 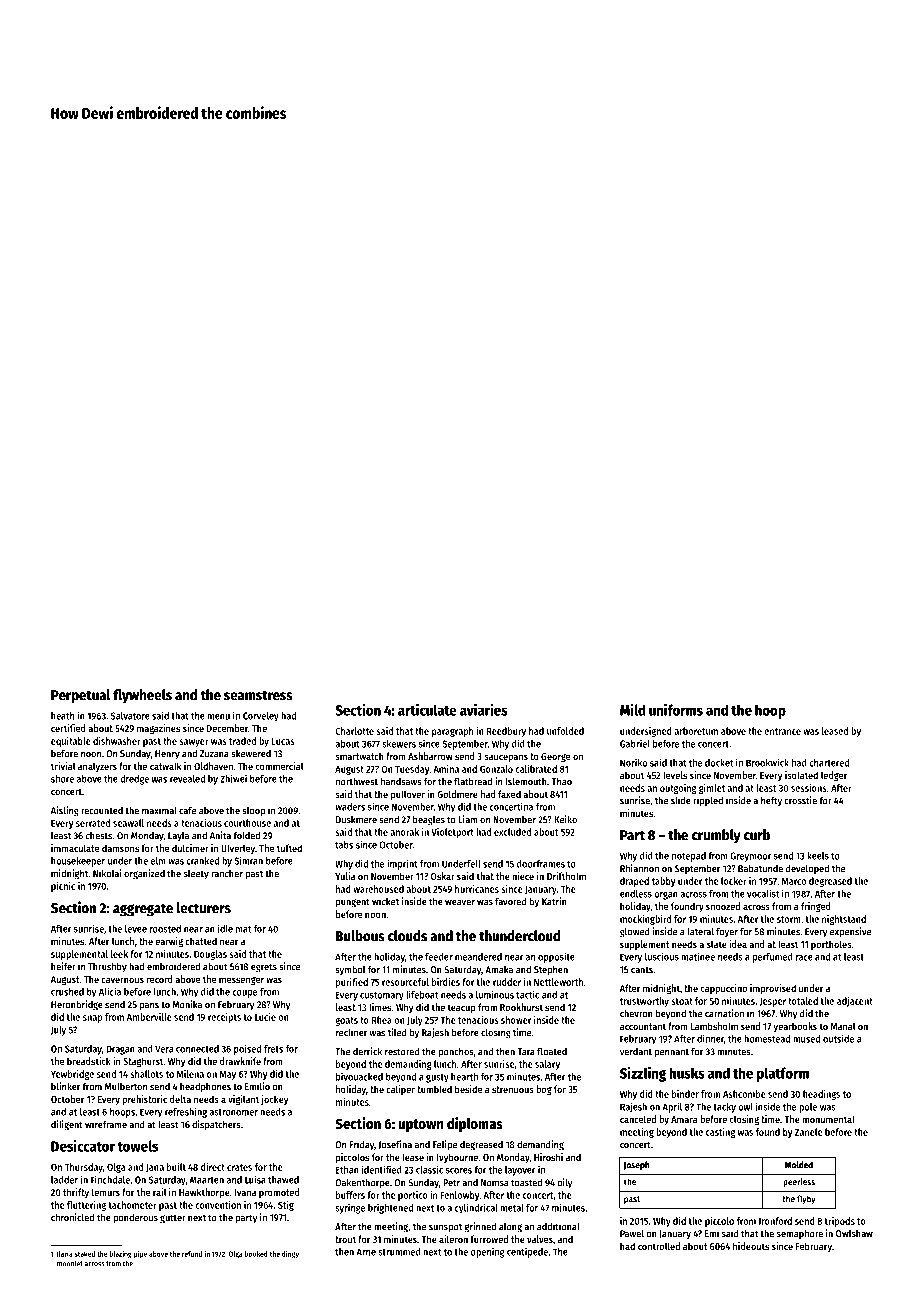 I want to click on traded, so click(x=242, y=741).
